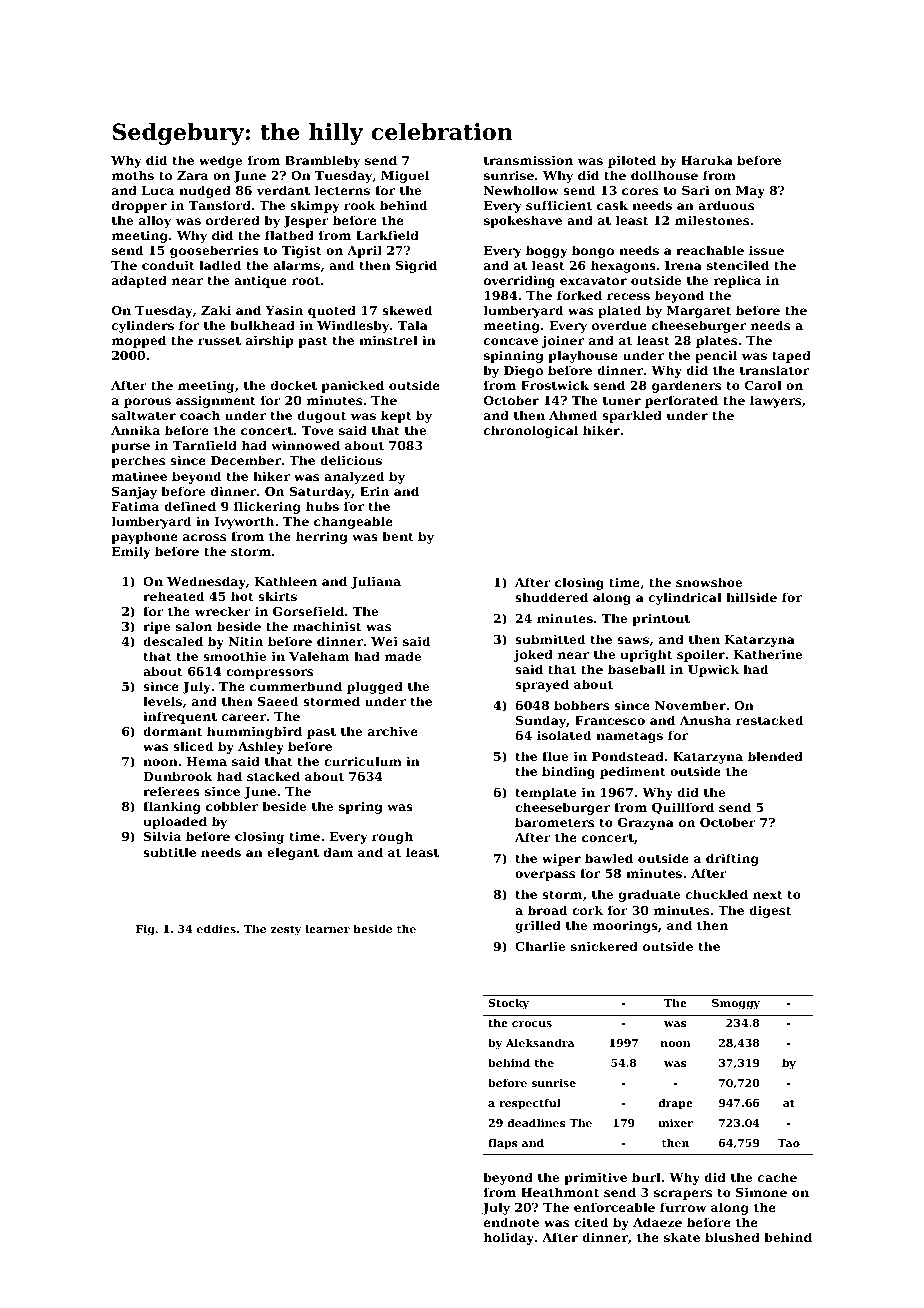 This image has height=1308, width=924. What do you see at coordinates (709, 582) in the image?
I see `snowshoe` at bounding box center [709, 582].
